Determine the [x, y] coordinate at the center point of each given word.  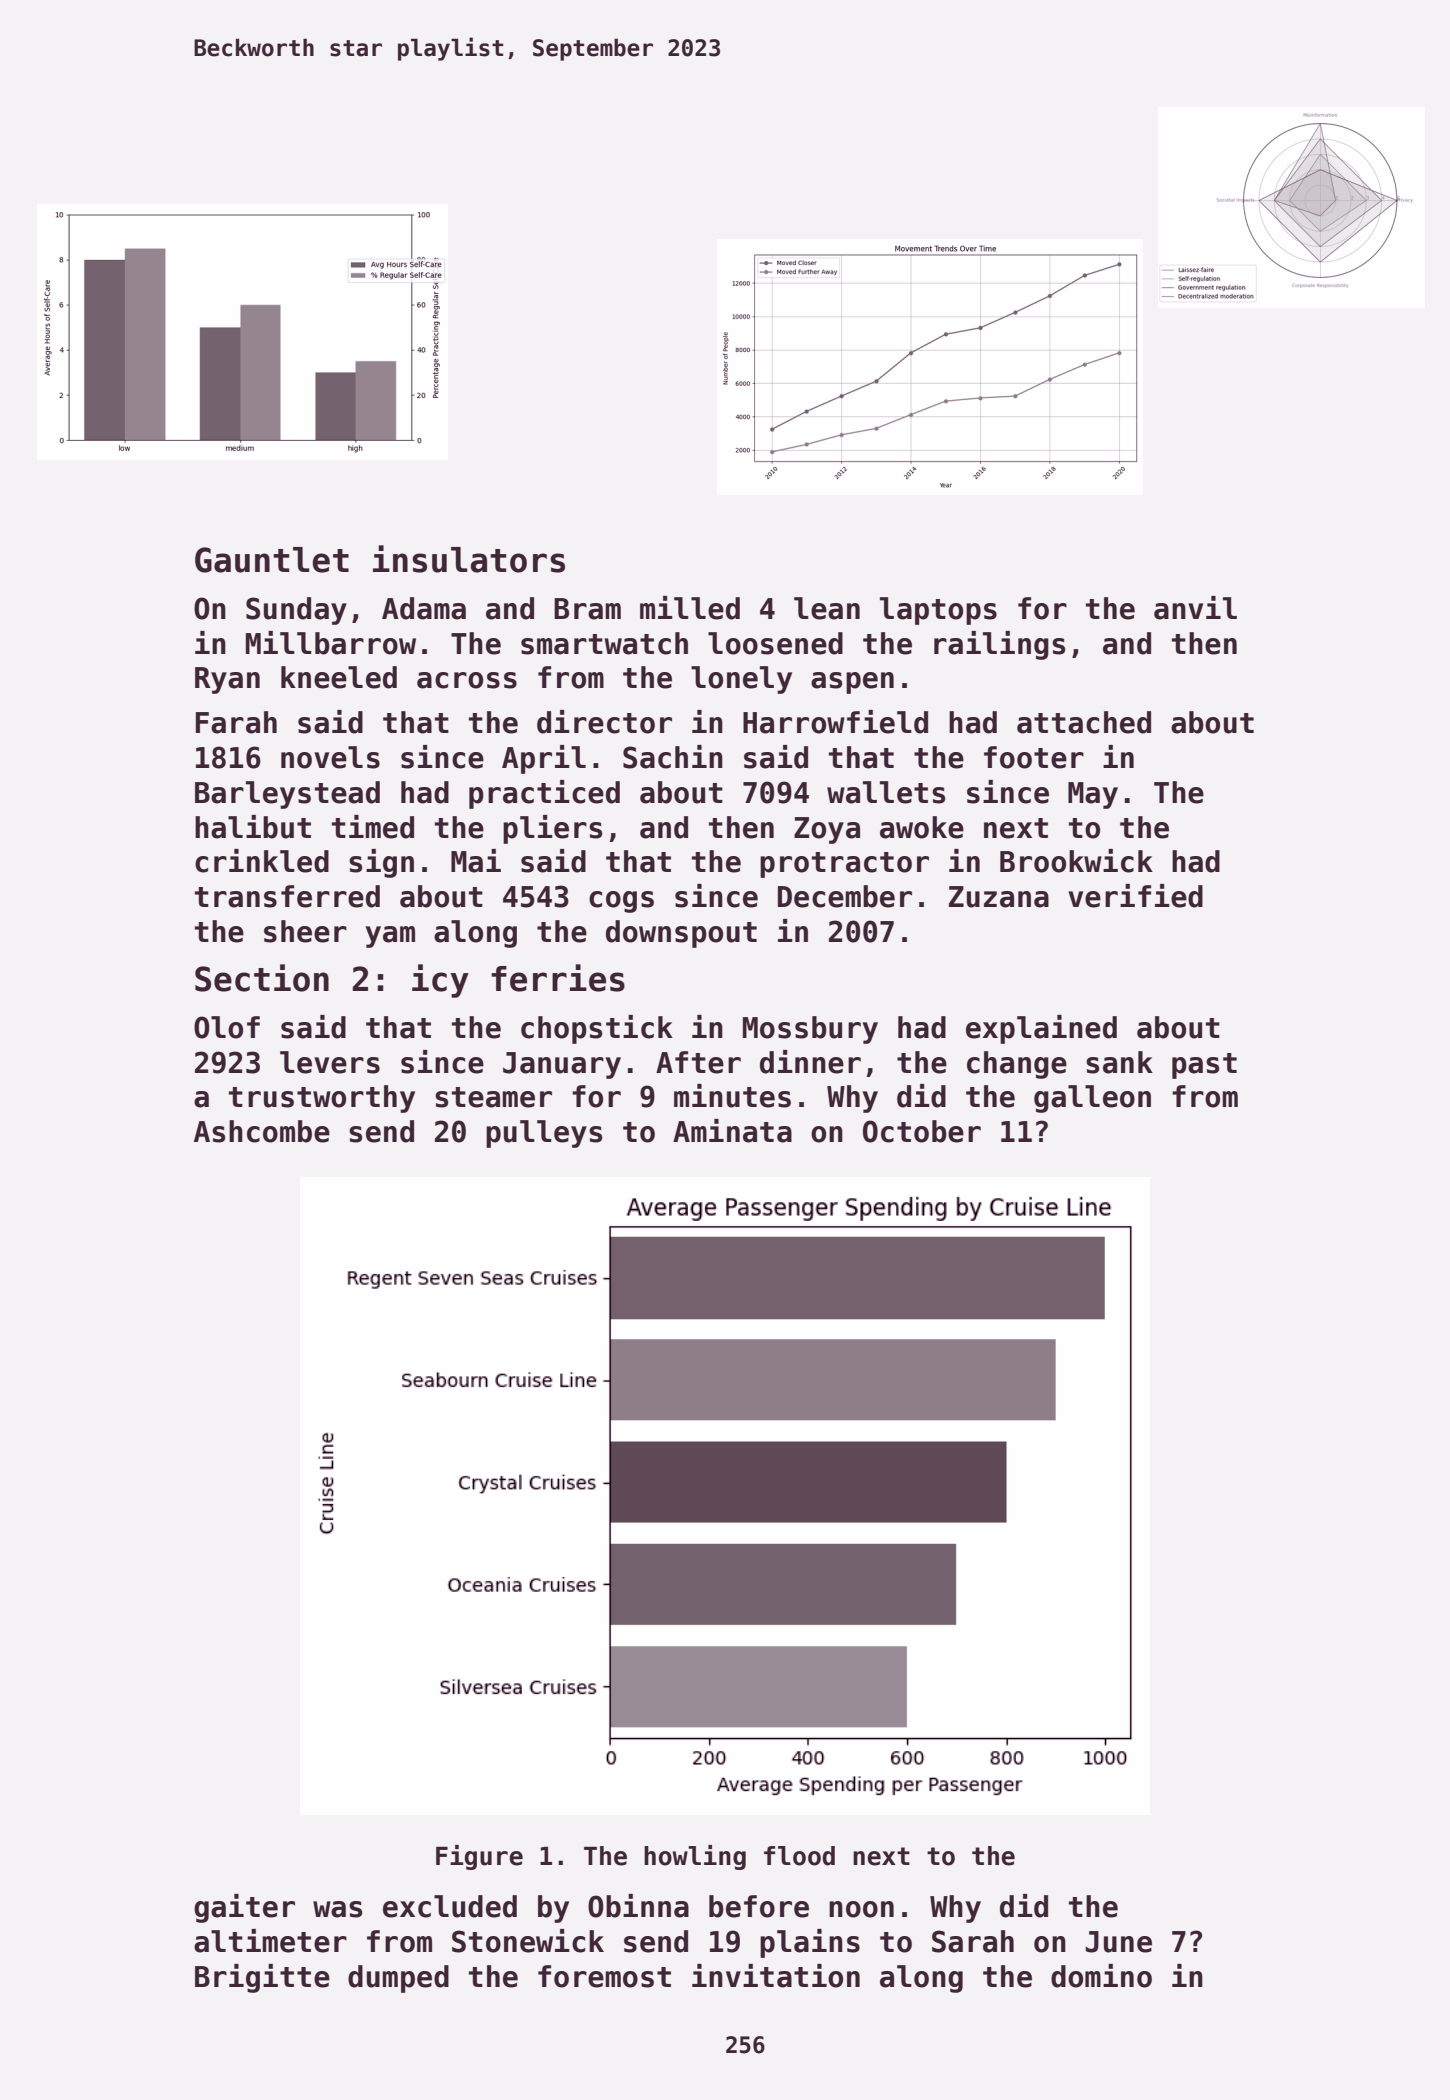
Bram [587, 609]
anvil [1195, 608]
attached [1084, 722]
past [1204, 1066]
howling [695, 1857]
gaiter [244, 1908]
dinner [810, 1062]
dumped [398, 1979]
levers [330, 1062]
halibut [253, 827]
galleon [1092, 1099]
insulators [469, 559]
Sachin [673, 757]
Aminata [732, 1131]
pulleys [544, 1134]
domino [1101, 1976]
